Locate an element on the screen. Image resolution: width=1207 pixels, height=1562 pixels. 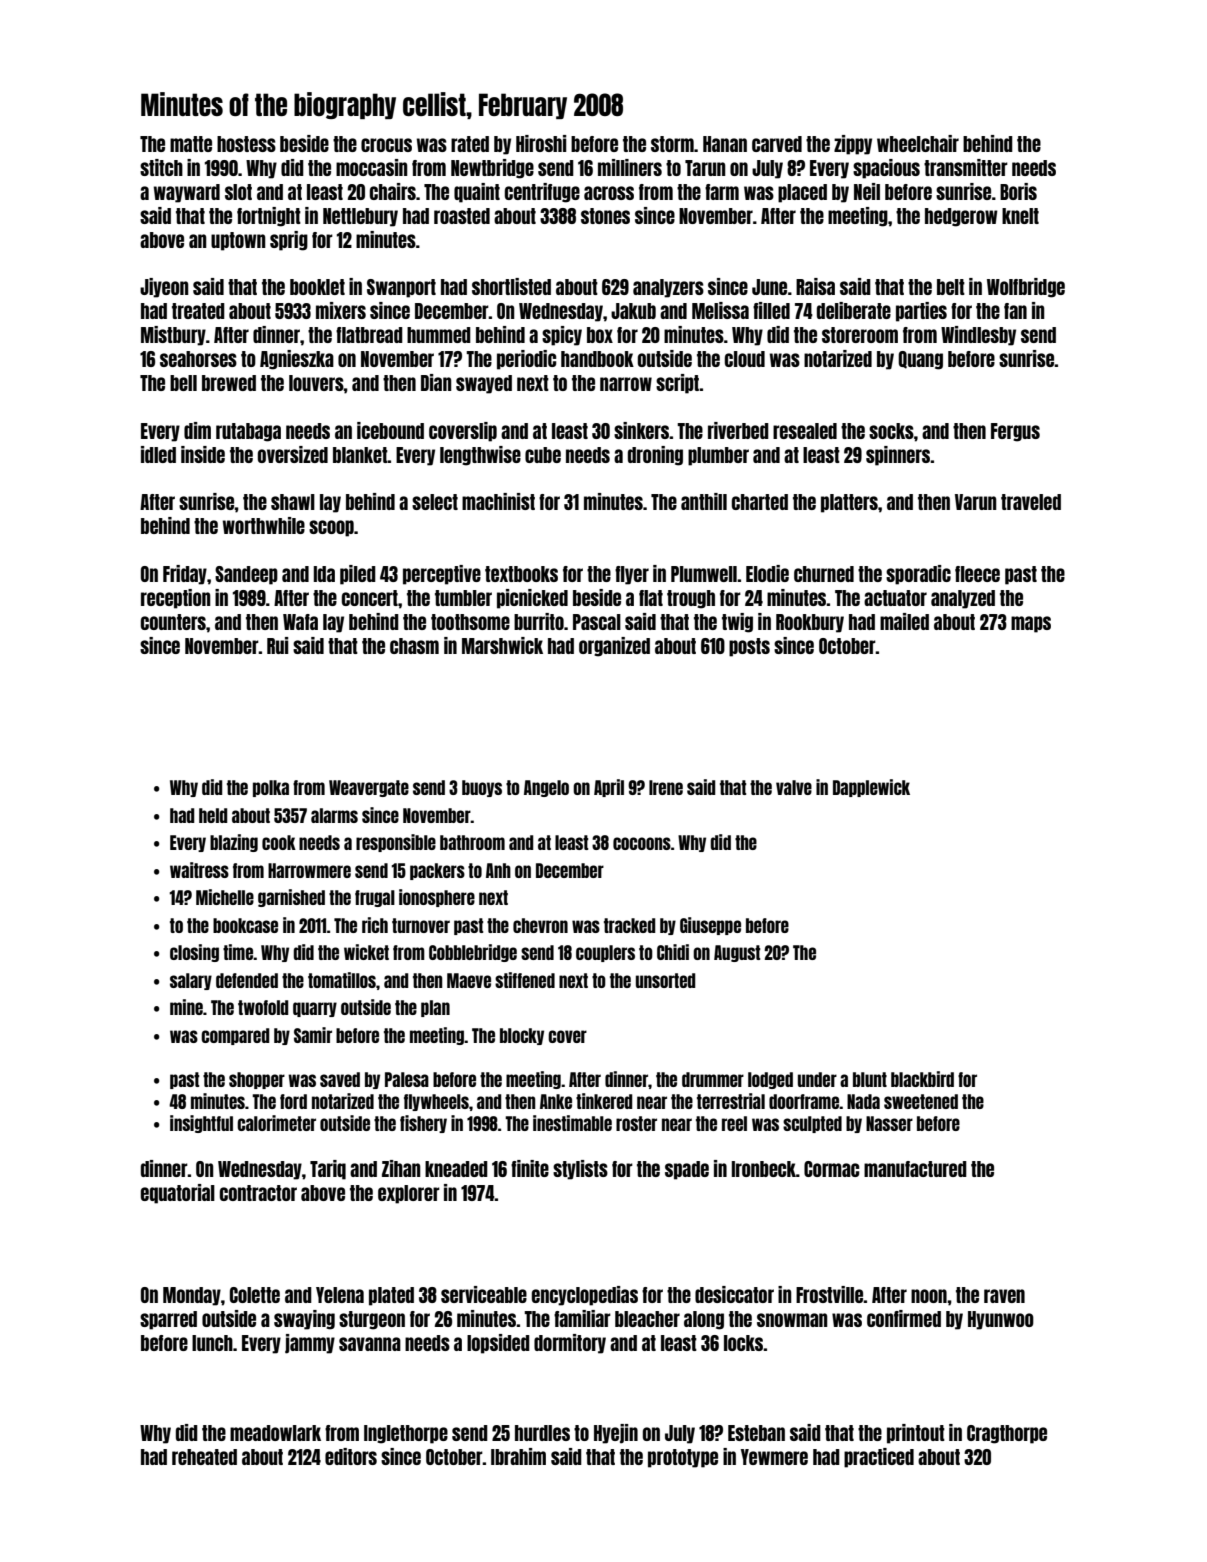
Nettlebury is located at coordinates (360, 217).
